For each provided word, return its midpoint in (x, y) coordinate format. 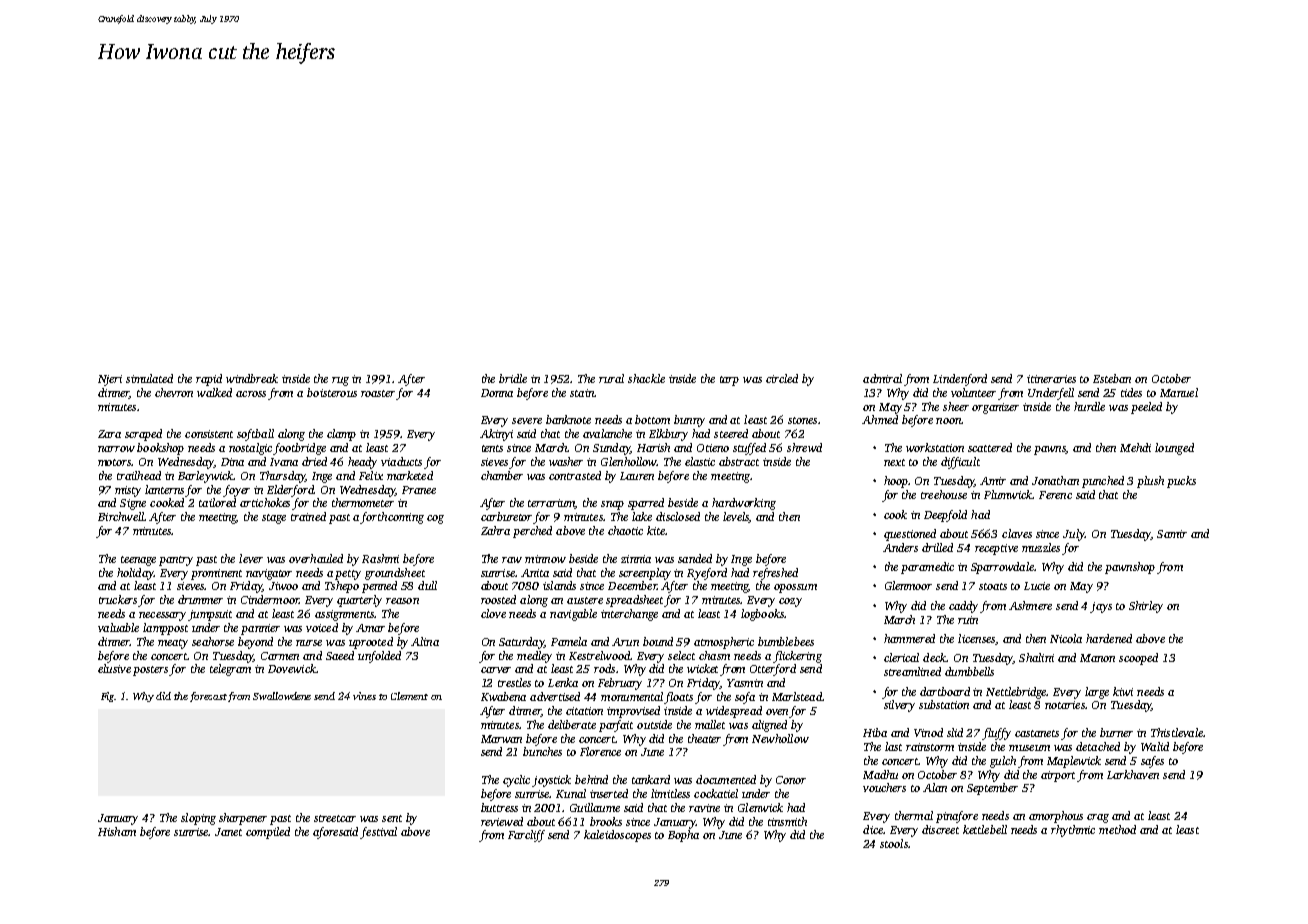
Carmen (280, 656)
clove (493, 613)
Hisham (117, 831)
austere (585, 600)
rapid (209, 380)
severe (527, 421)
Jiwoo (283, 586)
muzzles (1041, 547)
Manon (1097, 658)
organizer (995, 408)
